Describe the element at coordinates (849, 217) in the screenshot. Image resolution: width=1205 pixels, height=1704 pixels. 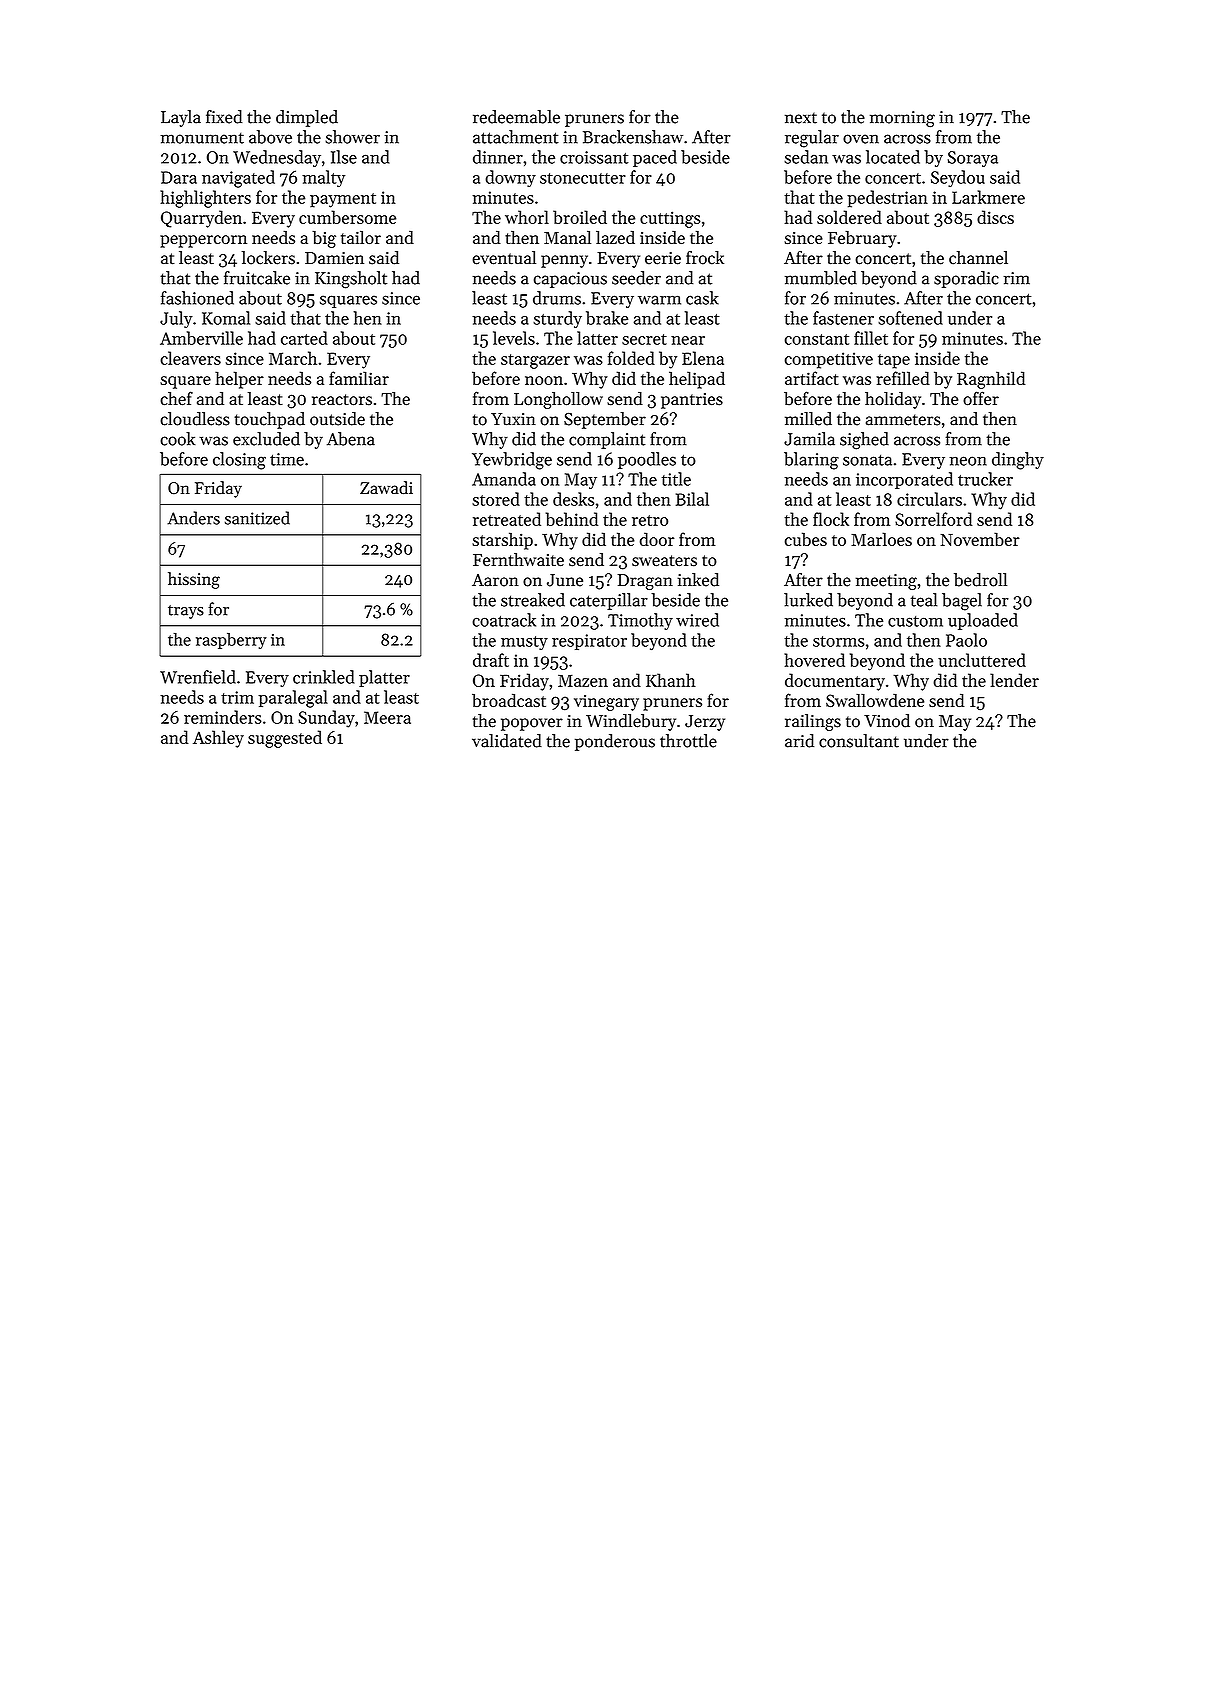
I see `soldered` at that location.
